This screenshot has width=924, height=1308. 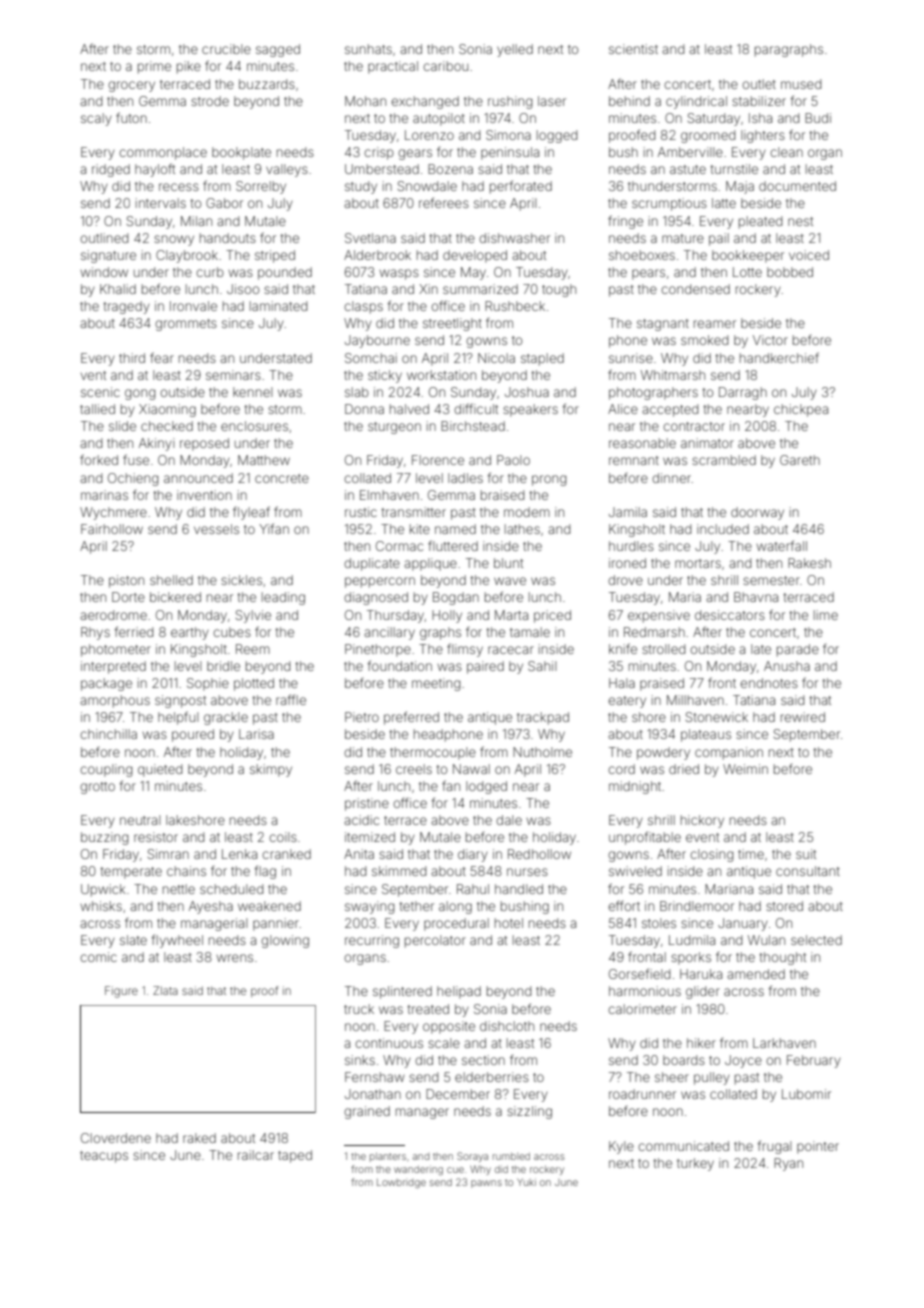 What do you see at coordinates (210, 101) in the screenshot?
I see `strode` at bounding box center [210, 101].
